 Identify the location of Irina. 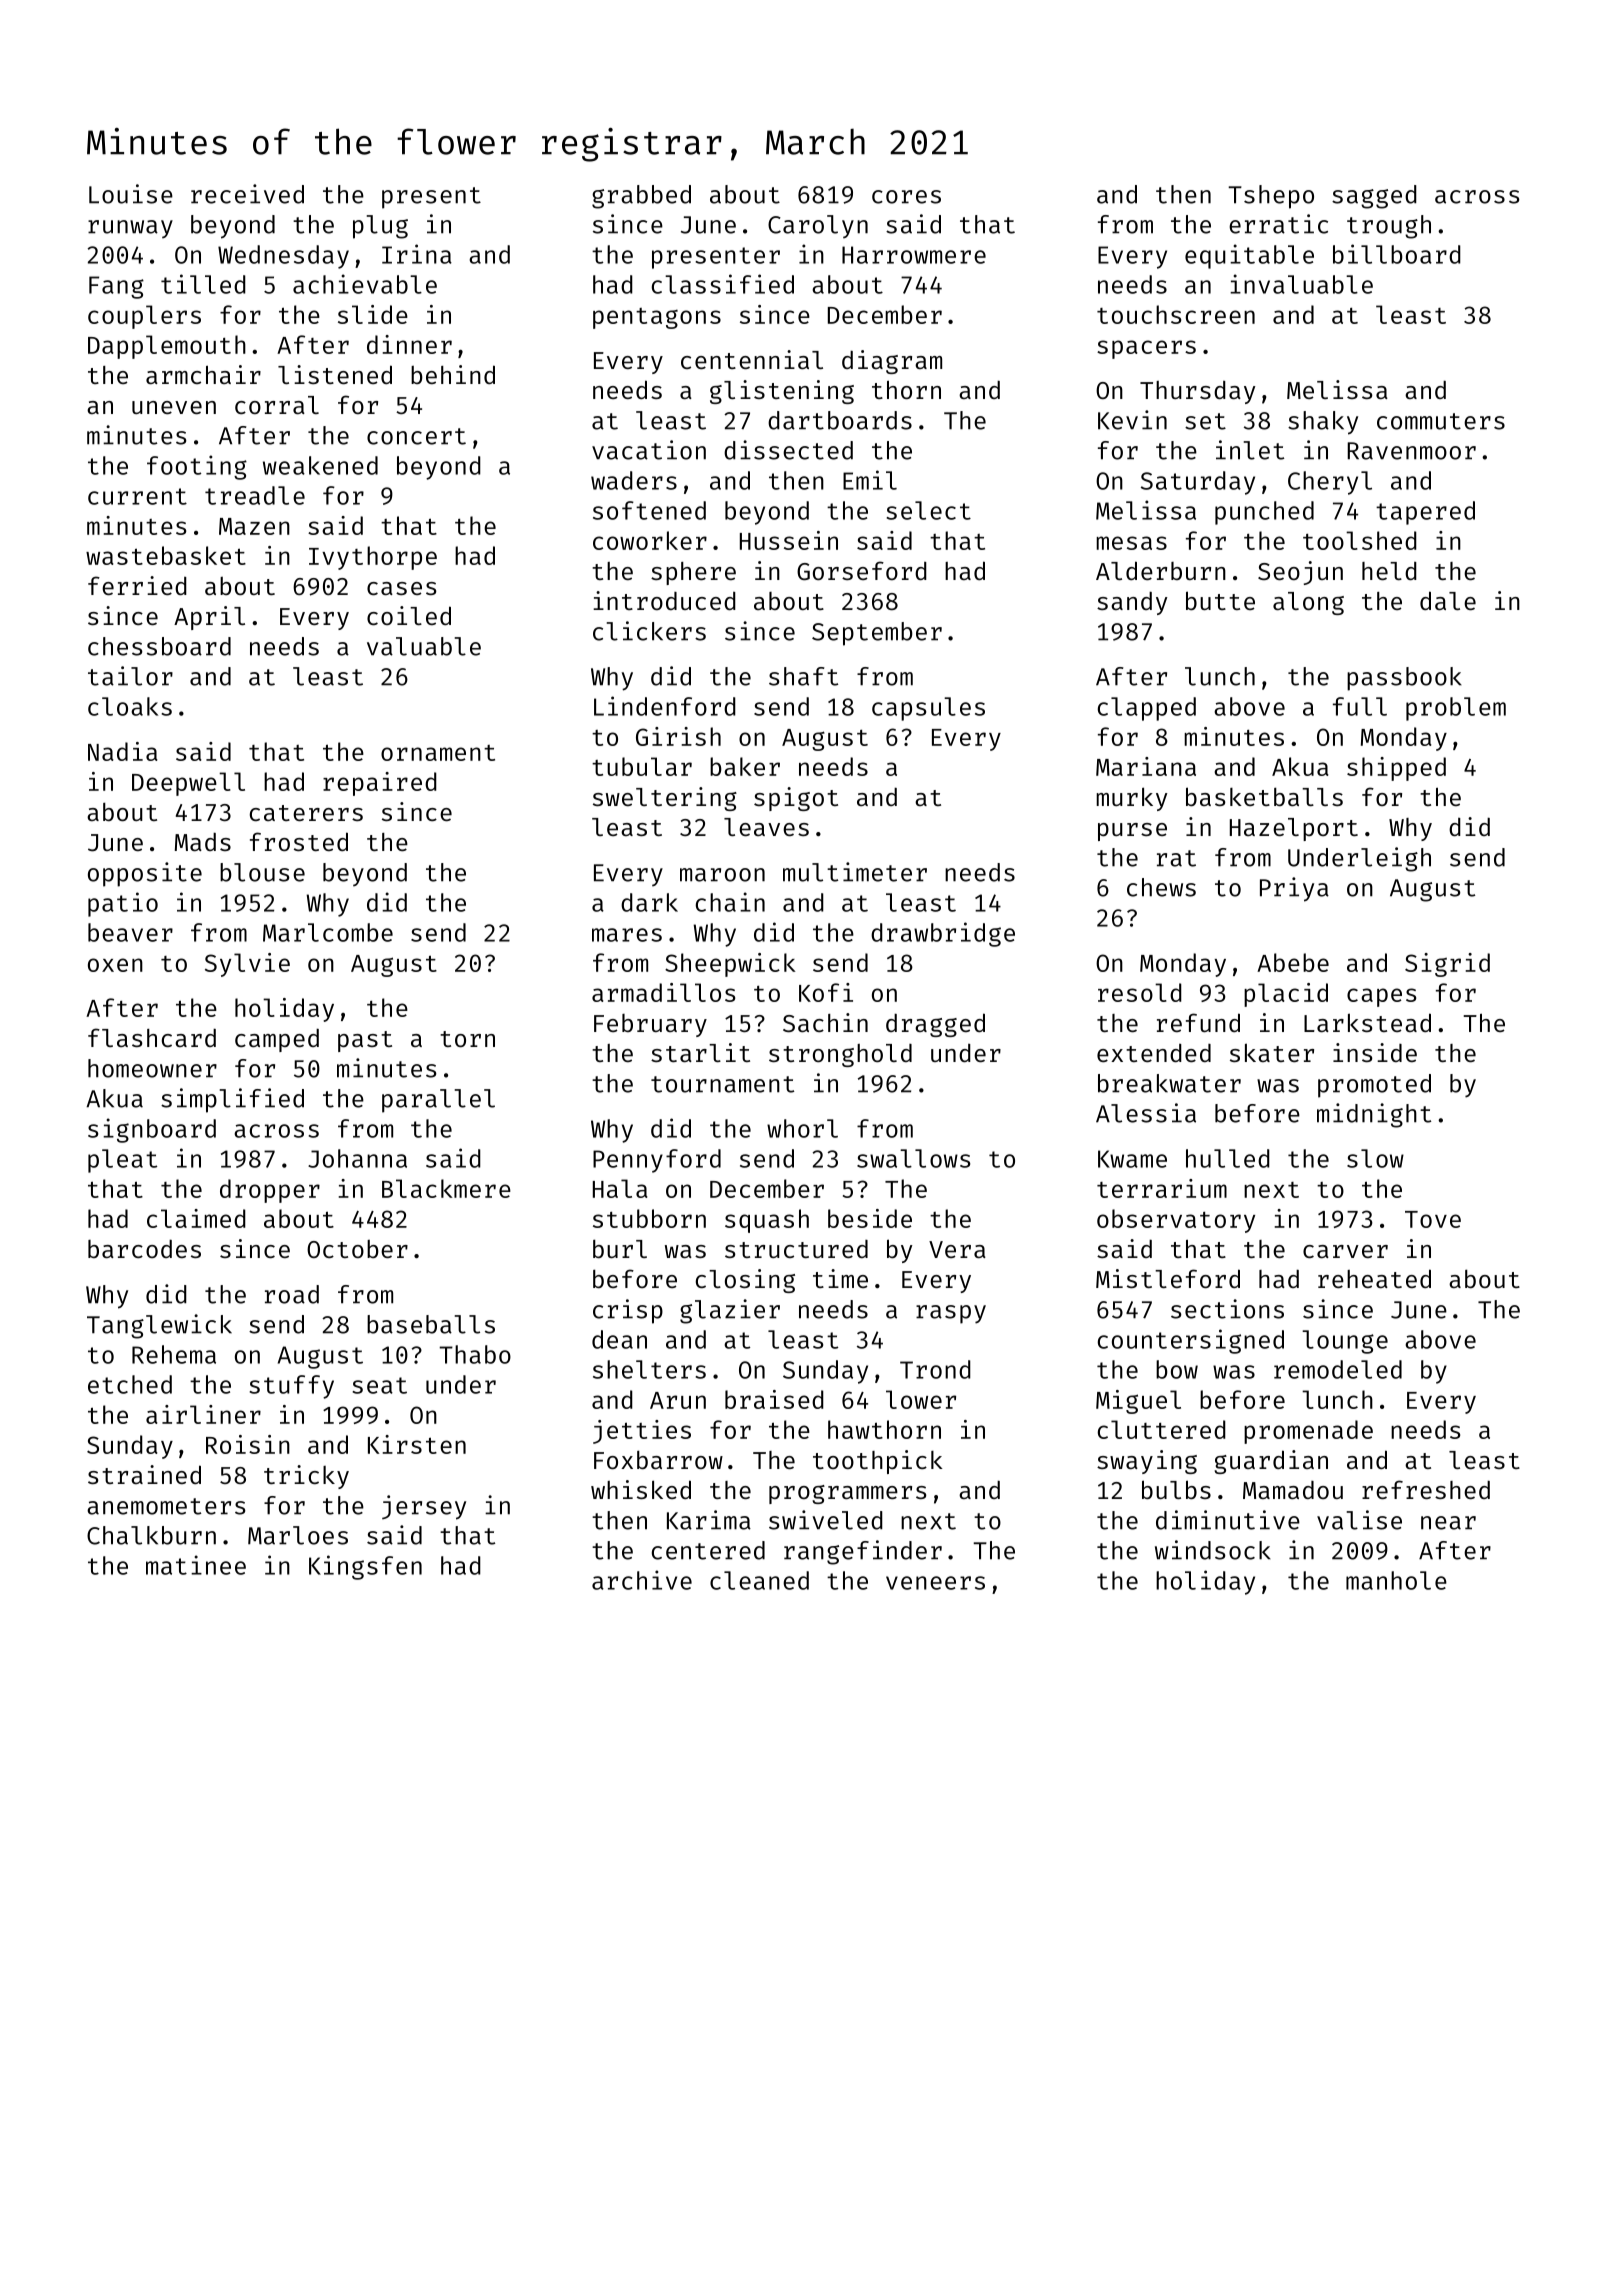
(417, 254).
